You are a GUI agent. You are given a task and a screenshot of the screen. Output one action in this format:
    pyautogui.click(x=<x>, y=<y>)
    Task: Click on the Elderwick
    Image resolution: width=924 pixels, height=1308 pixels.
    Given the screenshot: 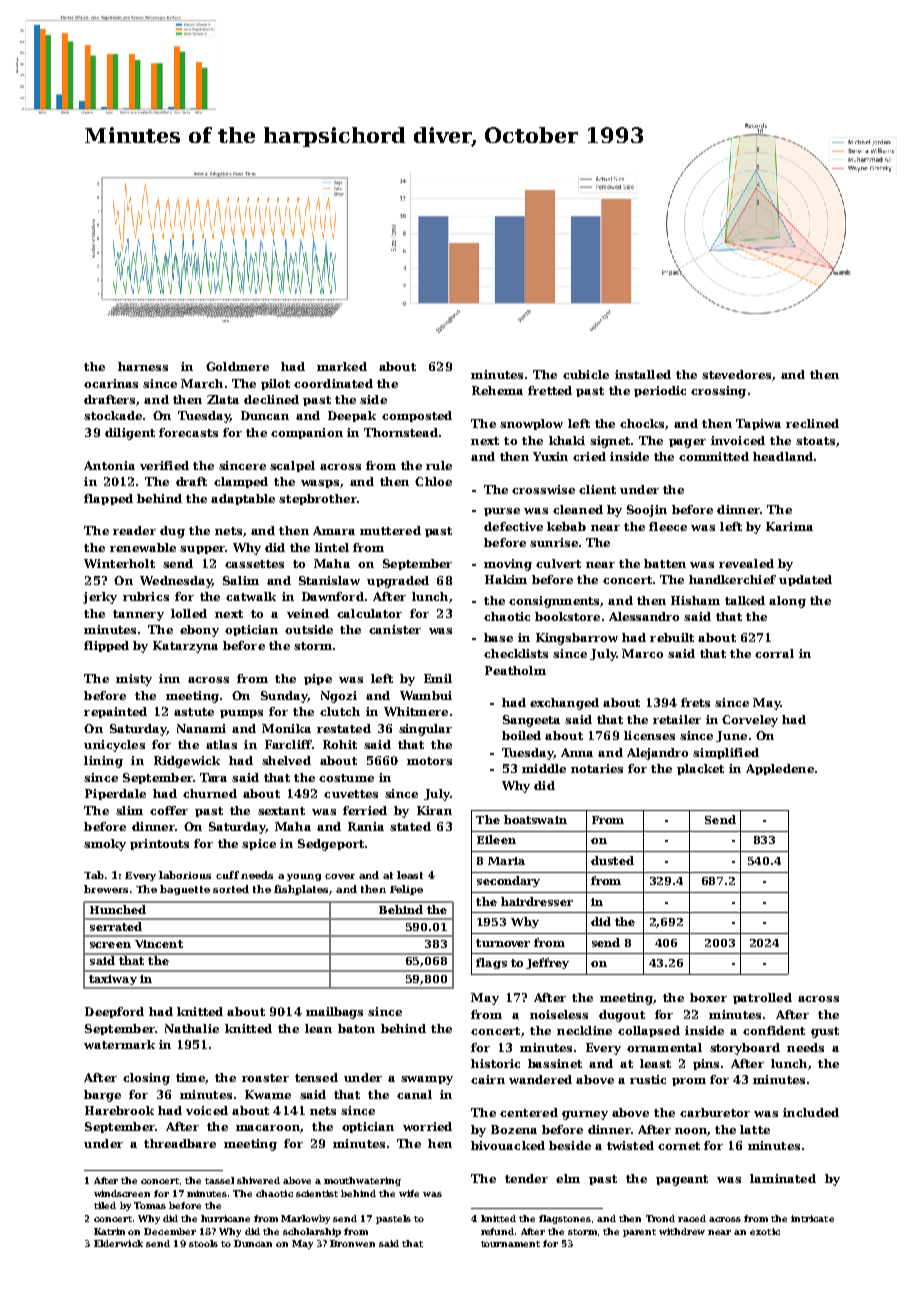 What is the action you would take?
    pyautogui.click(x=118, y=1243)
